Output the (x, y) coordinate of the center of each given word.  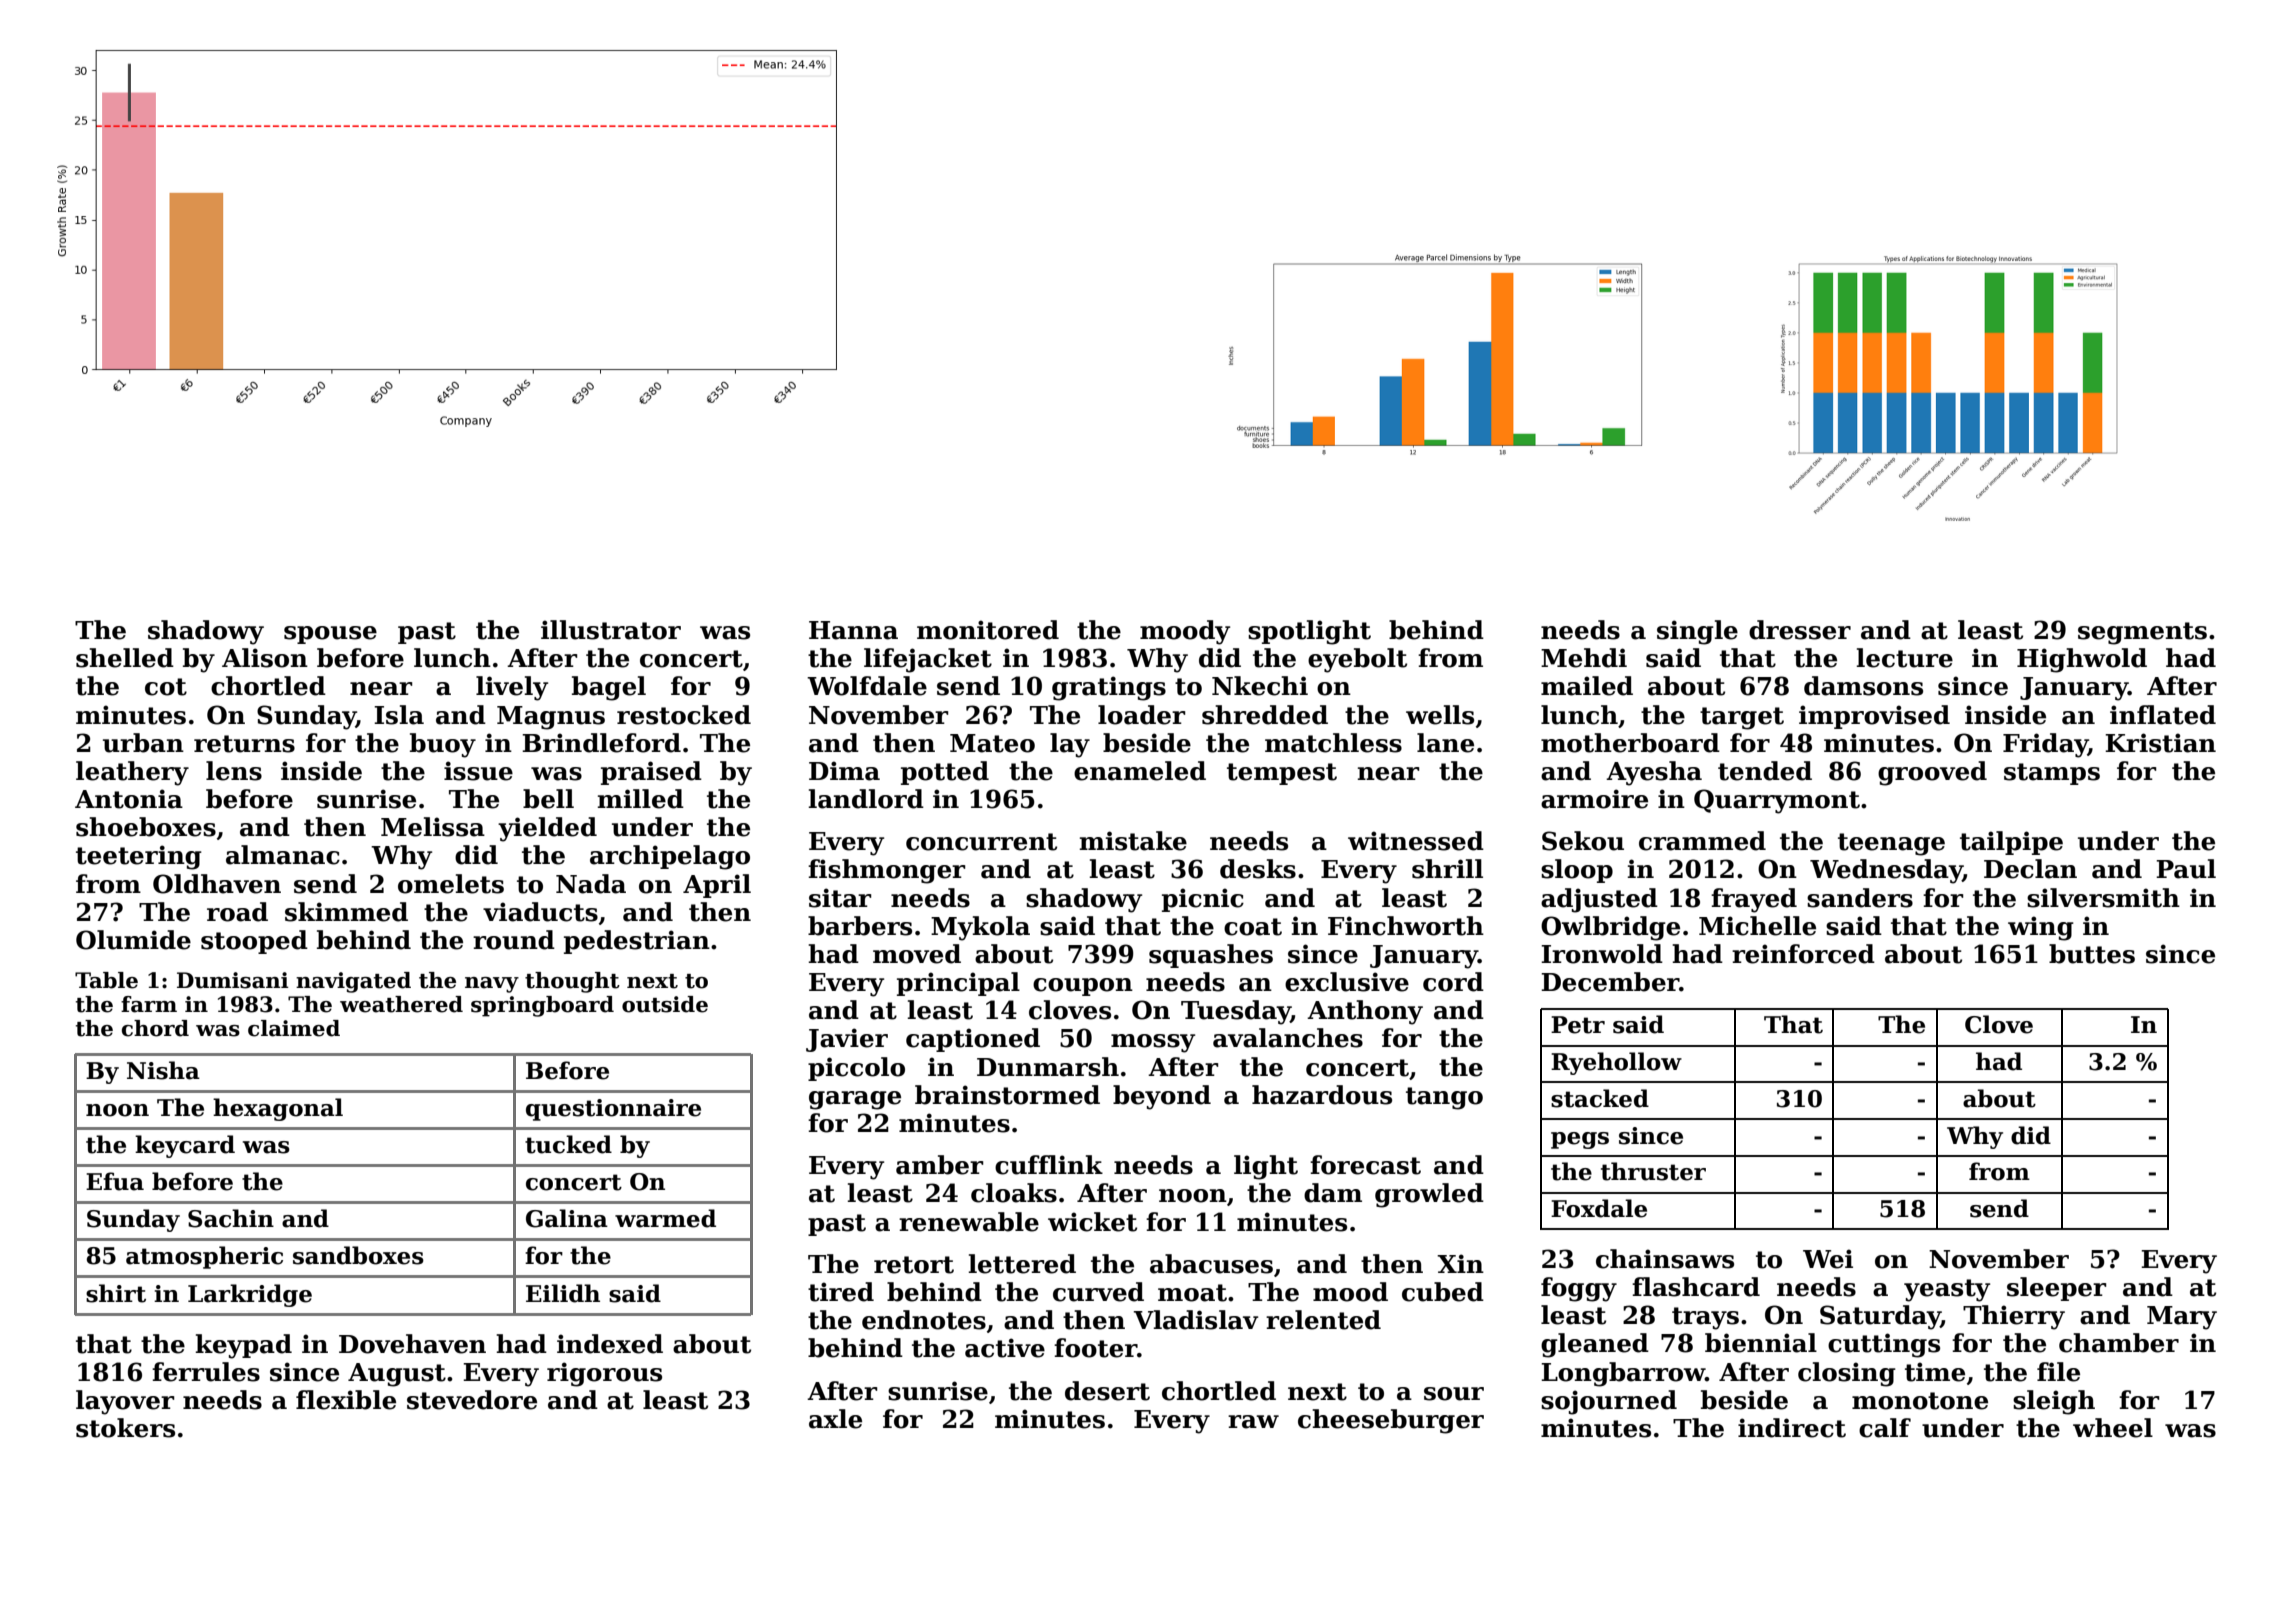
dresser (1800, 630)
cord (1453, 982)
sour (1454, 1394)
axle (835, 1419)
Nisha (163, 1070)
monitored (988, 630)
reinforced (1803, 954)
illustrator (611, 630)
